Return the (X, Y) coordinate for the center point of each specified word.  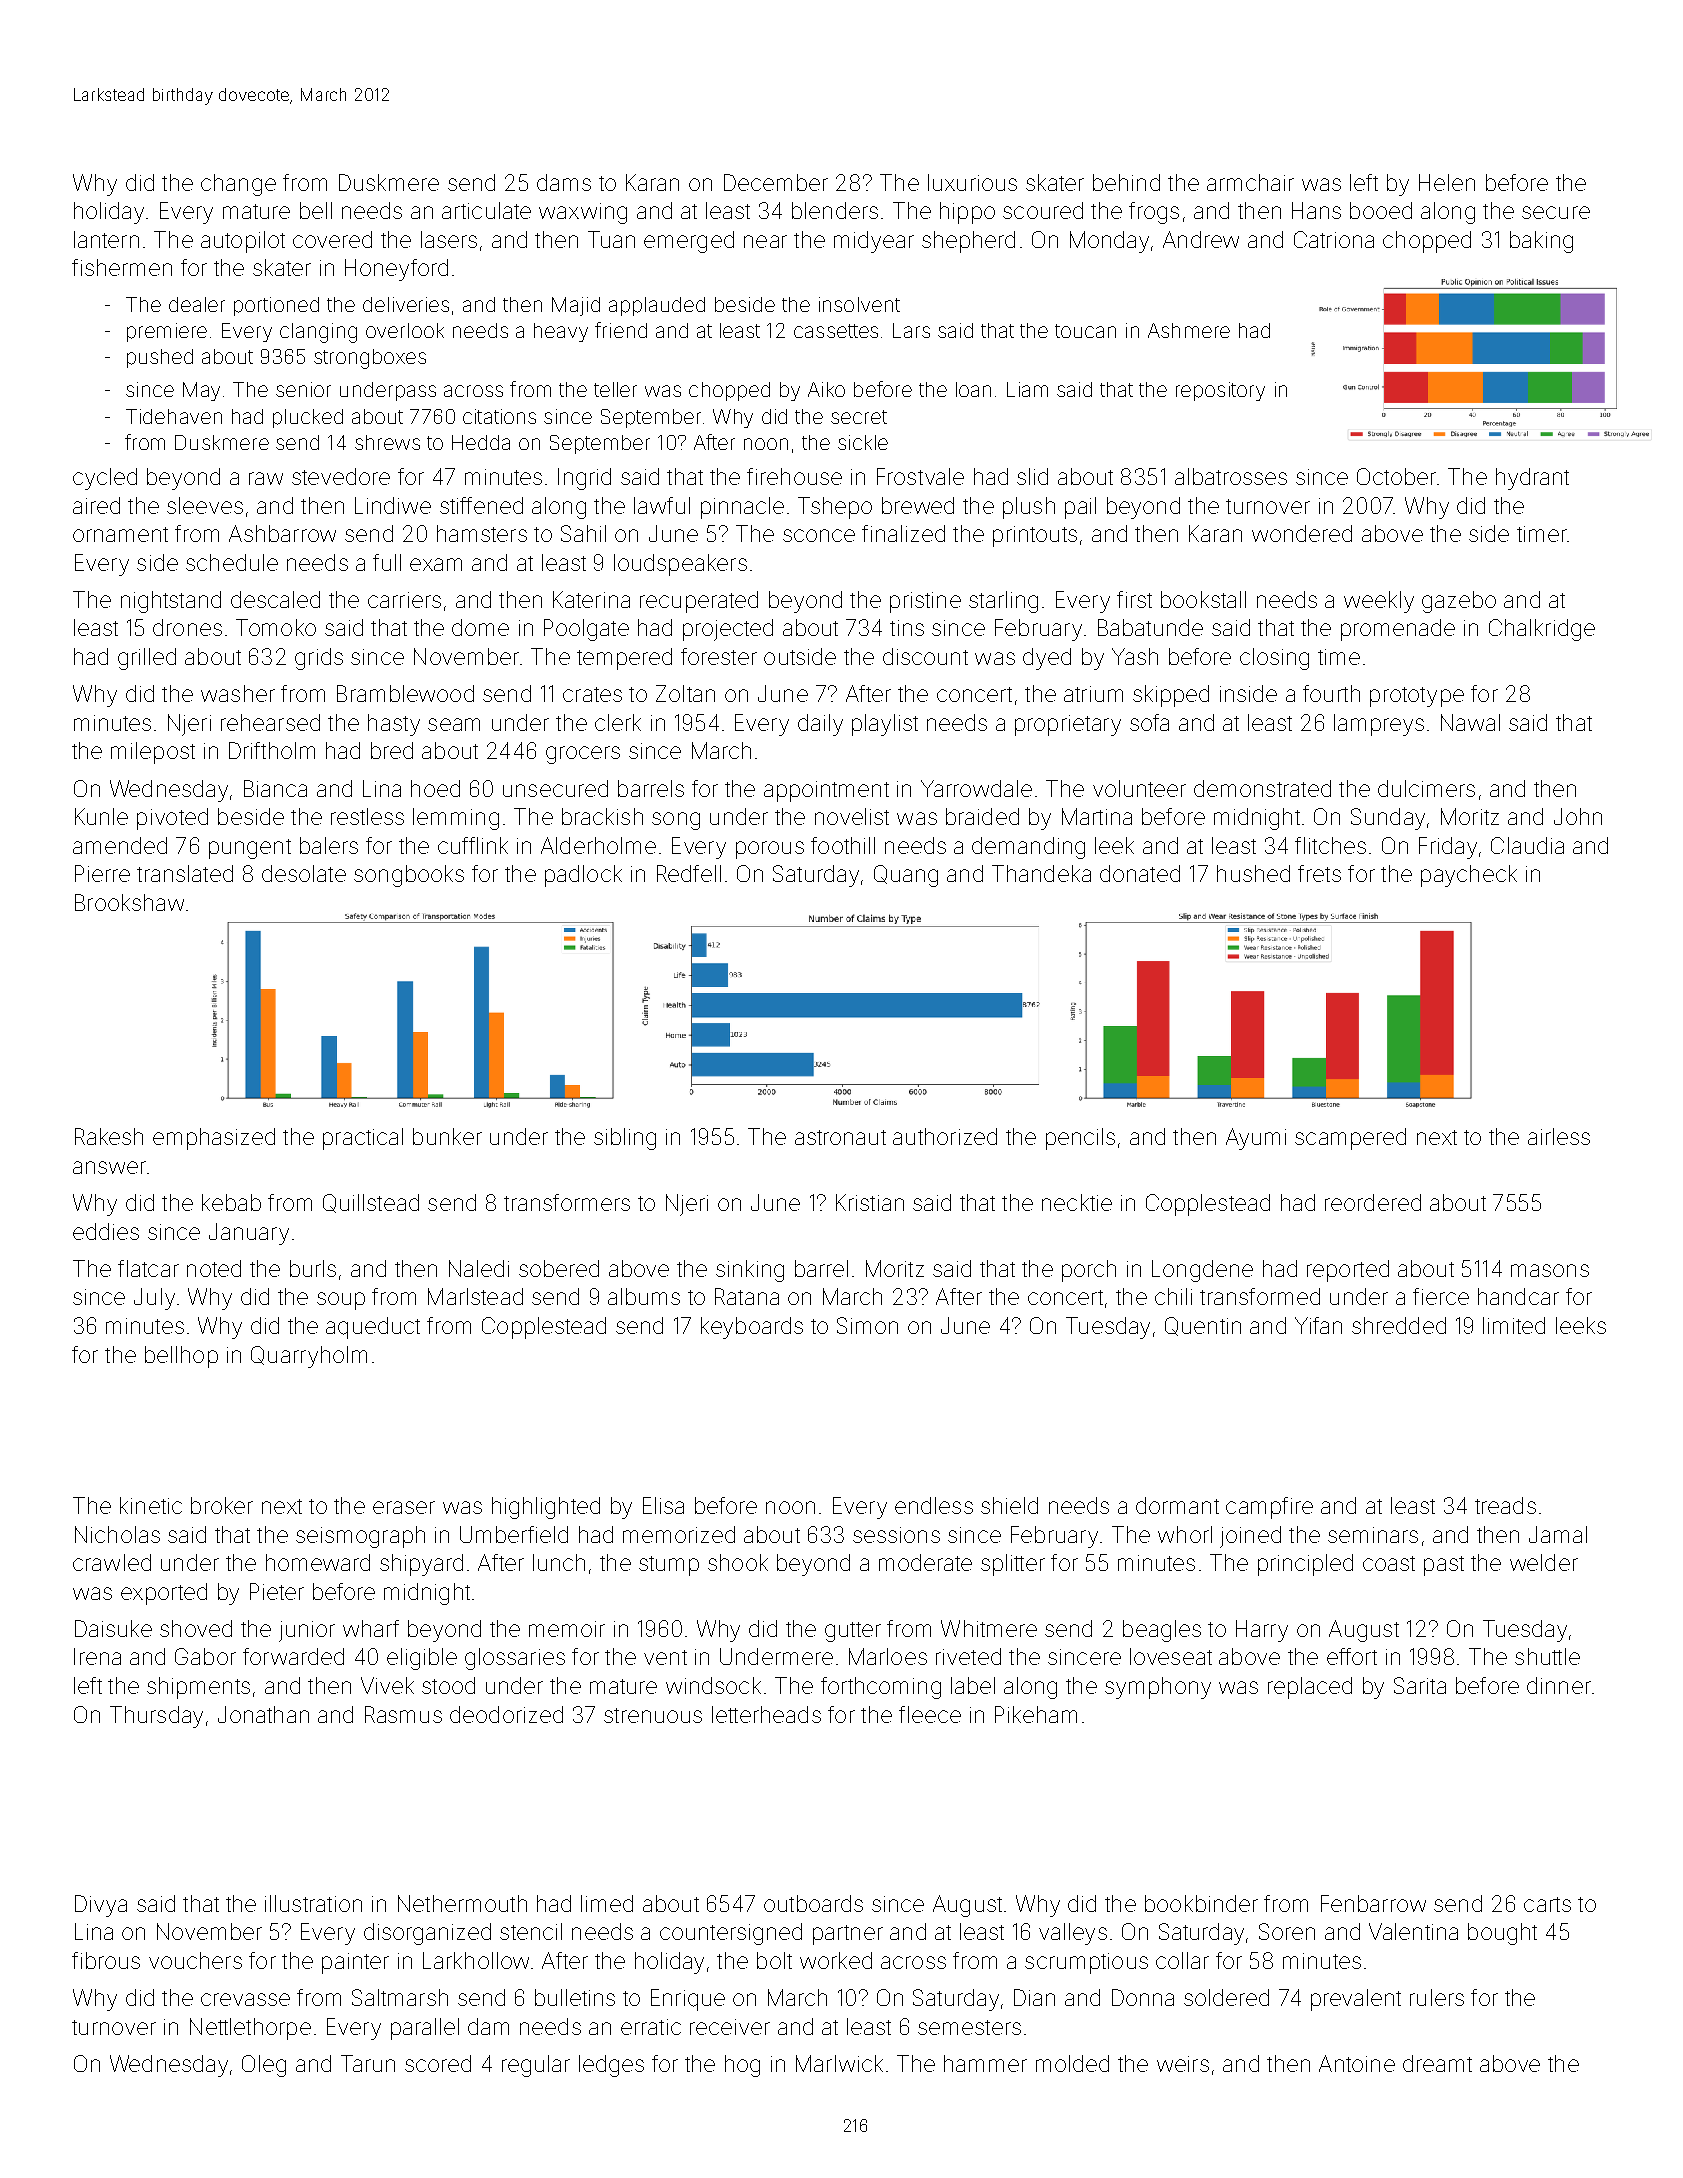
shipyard (421, 1565)
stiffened (481, 505)
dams (564, 182)
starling (1003, 602)
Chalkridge (1542, 630)
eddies (106, 1231)
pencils (1080, 1139)
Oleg (264, 2066)
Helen (1447, 182)
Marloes (888, 1656)
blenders (835, 210)
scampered (1350, 1139)
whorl (1185, 1534)
